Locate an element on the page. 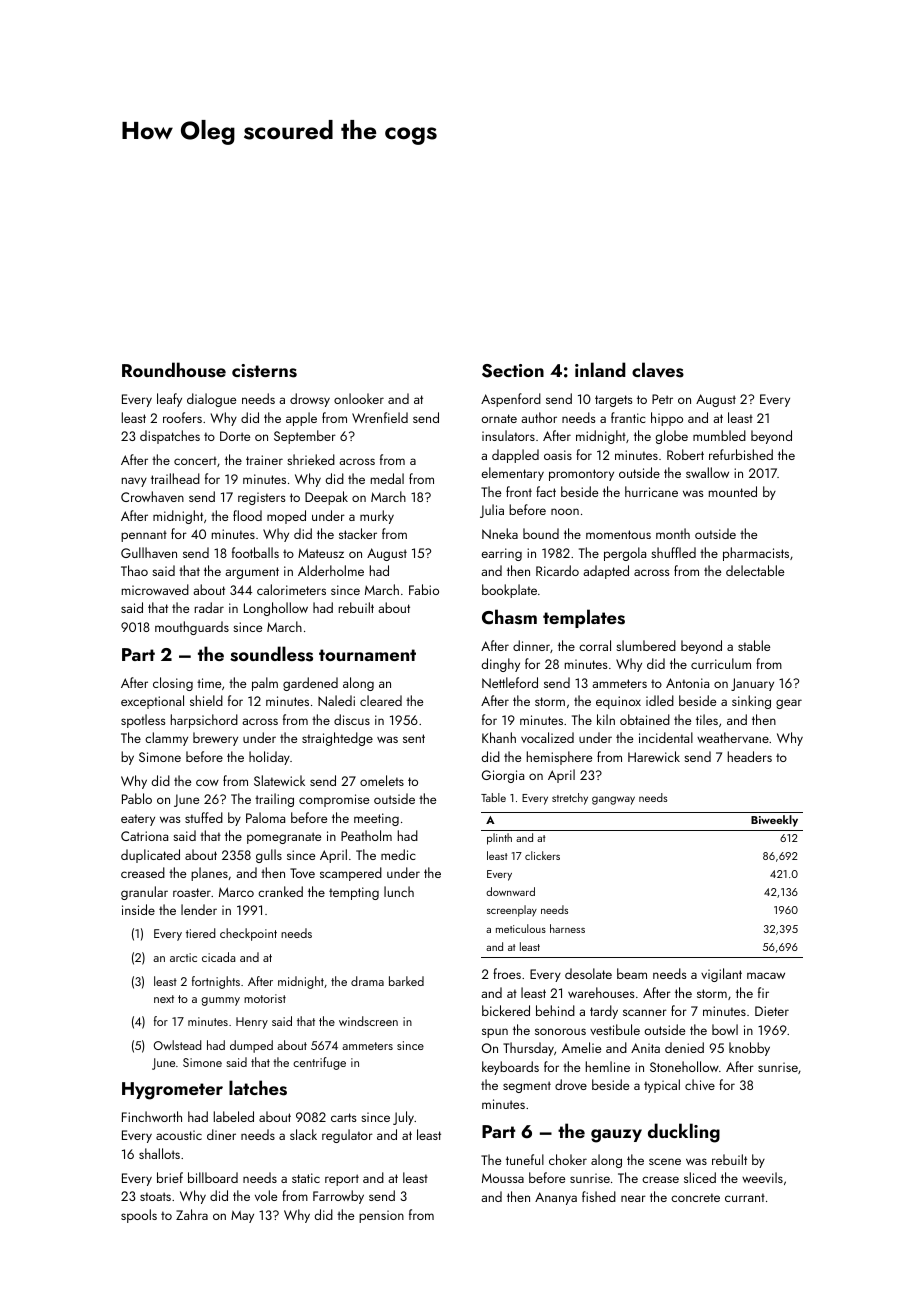  month is located at coordinates (673, 533).
